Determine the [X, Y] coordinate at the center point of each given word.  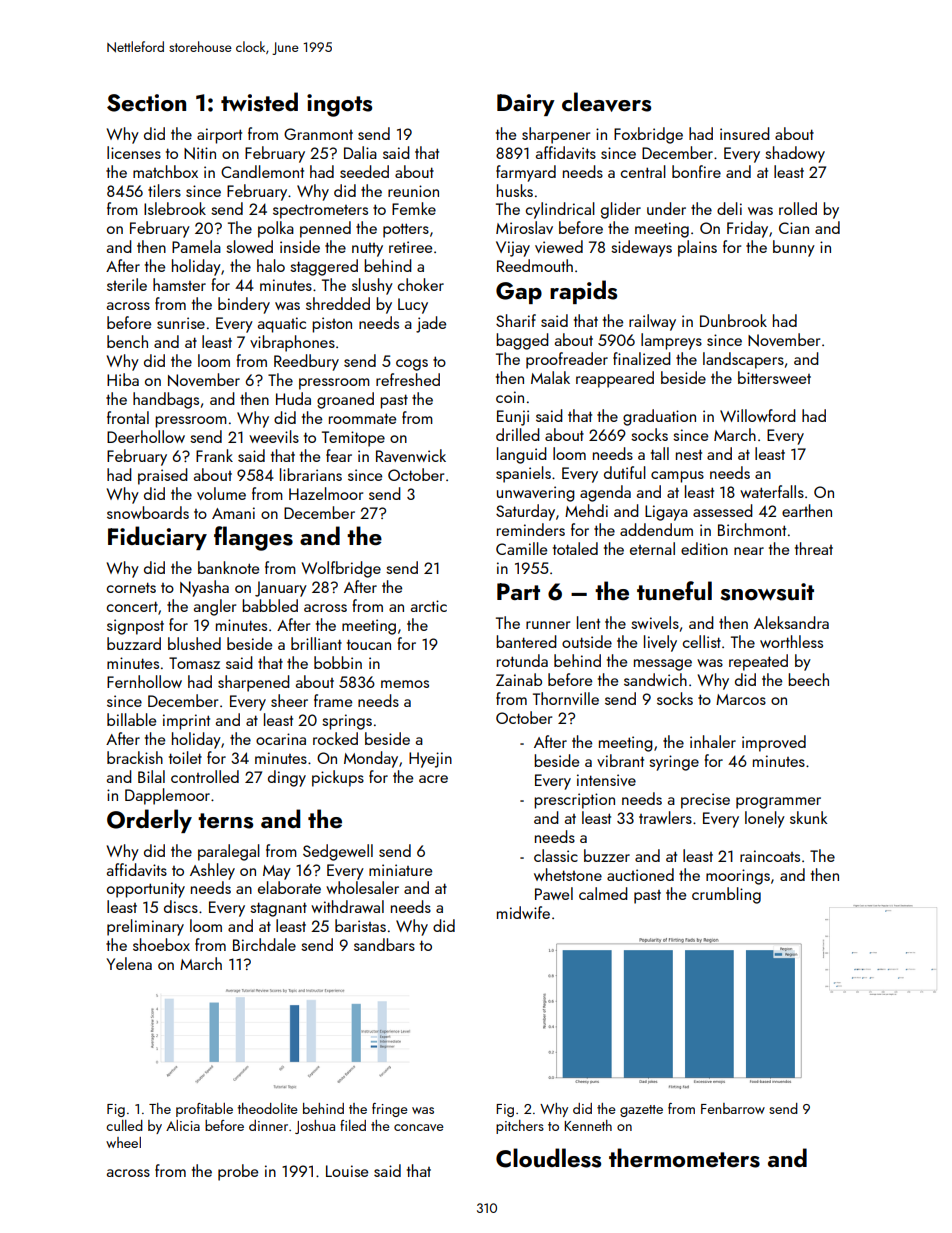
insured [745, 133]
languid [522, 455]
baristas [360, 925]
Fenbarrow [733, 1108]
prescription [574, 801]
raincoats [770, 856]
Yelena [129, 963]
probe [238, 1172]
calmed [603, 893]
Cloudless [548, 1158]
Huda [293, 398]
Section [146, 103]
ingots [339, 105]
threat [814, 548]
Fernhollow [144, 681]
